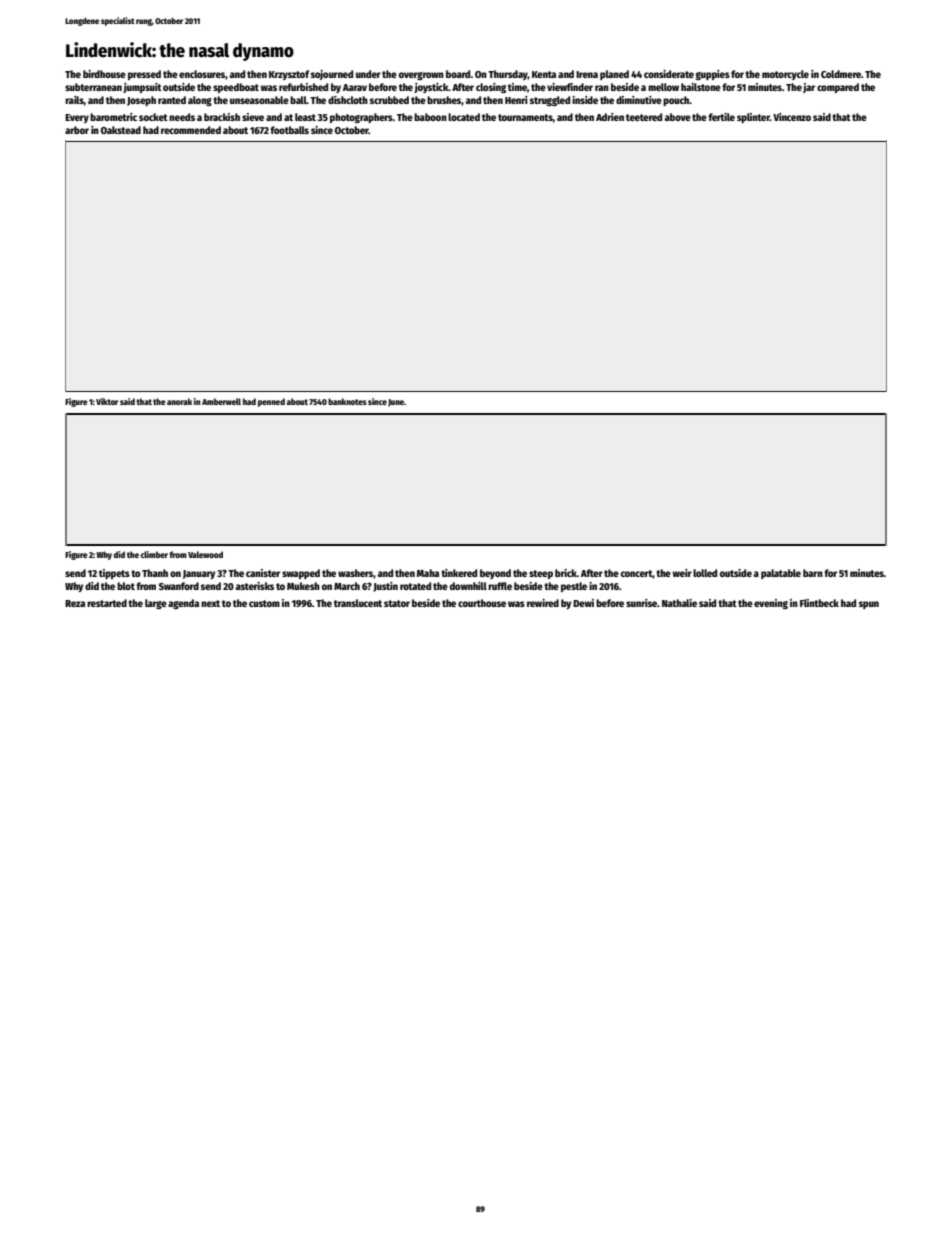 This document has width=952, height=1233. I want to click on arbor, so click(77, 130).
